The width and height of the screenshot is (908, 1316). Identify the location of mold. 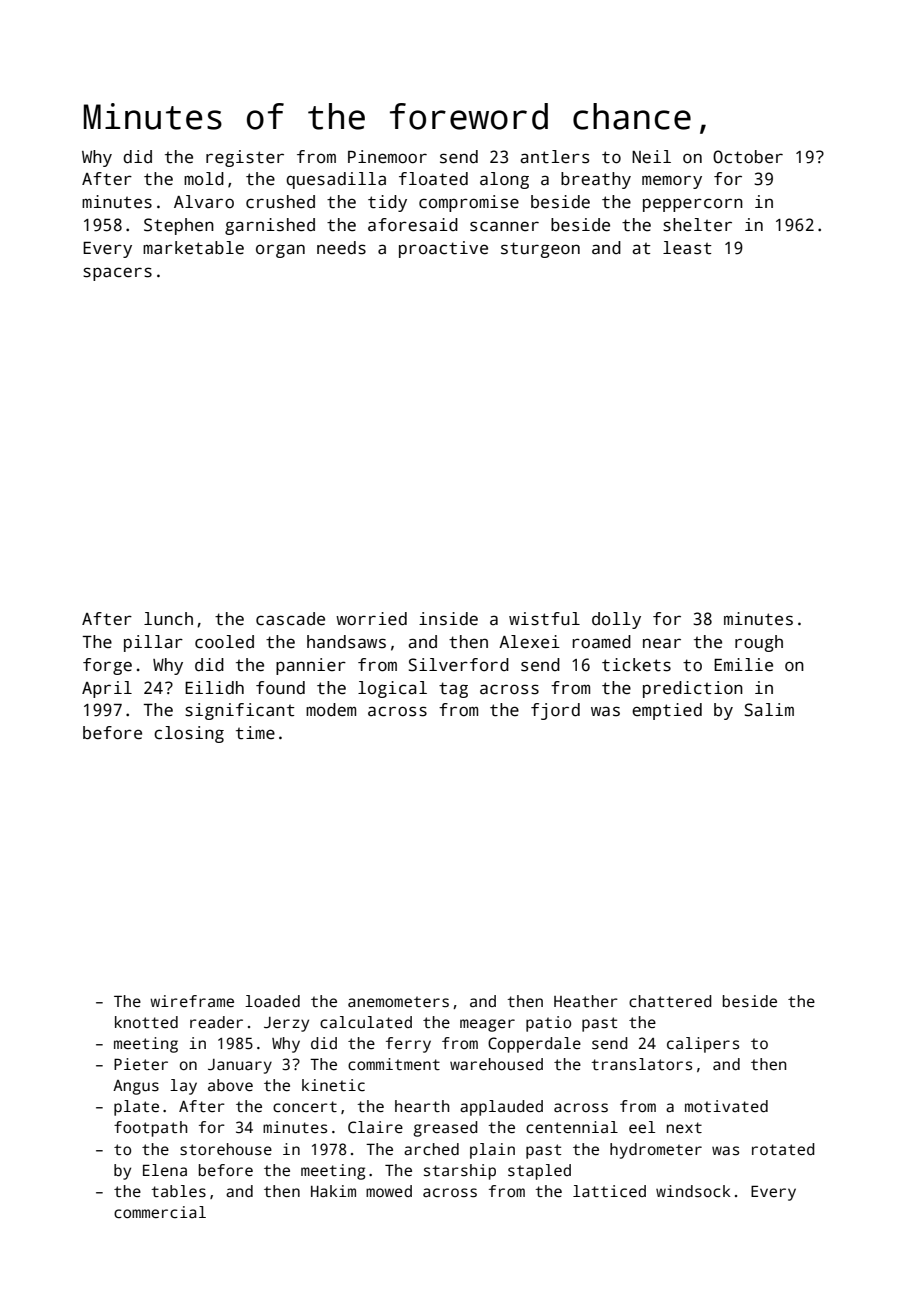
(204, 178).
